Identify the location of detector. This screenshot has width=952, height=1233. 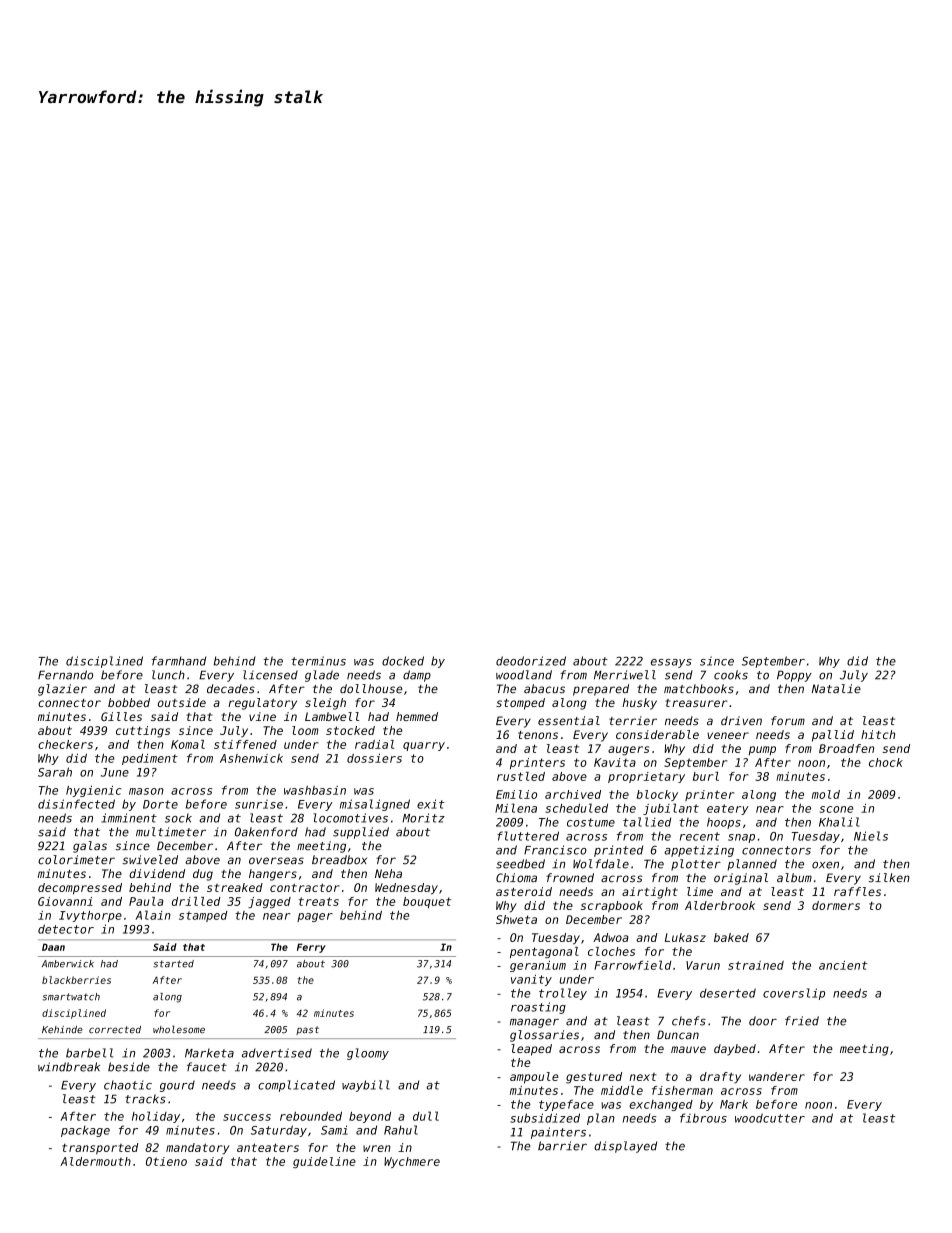
(66, 929).
